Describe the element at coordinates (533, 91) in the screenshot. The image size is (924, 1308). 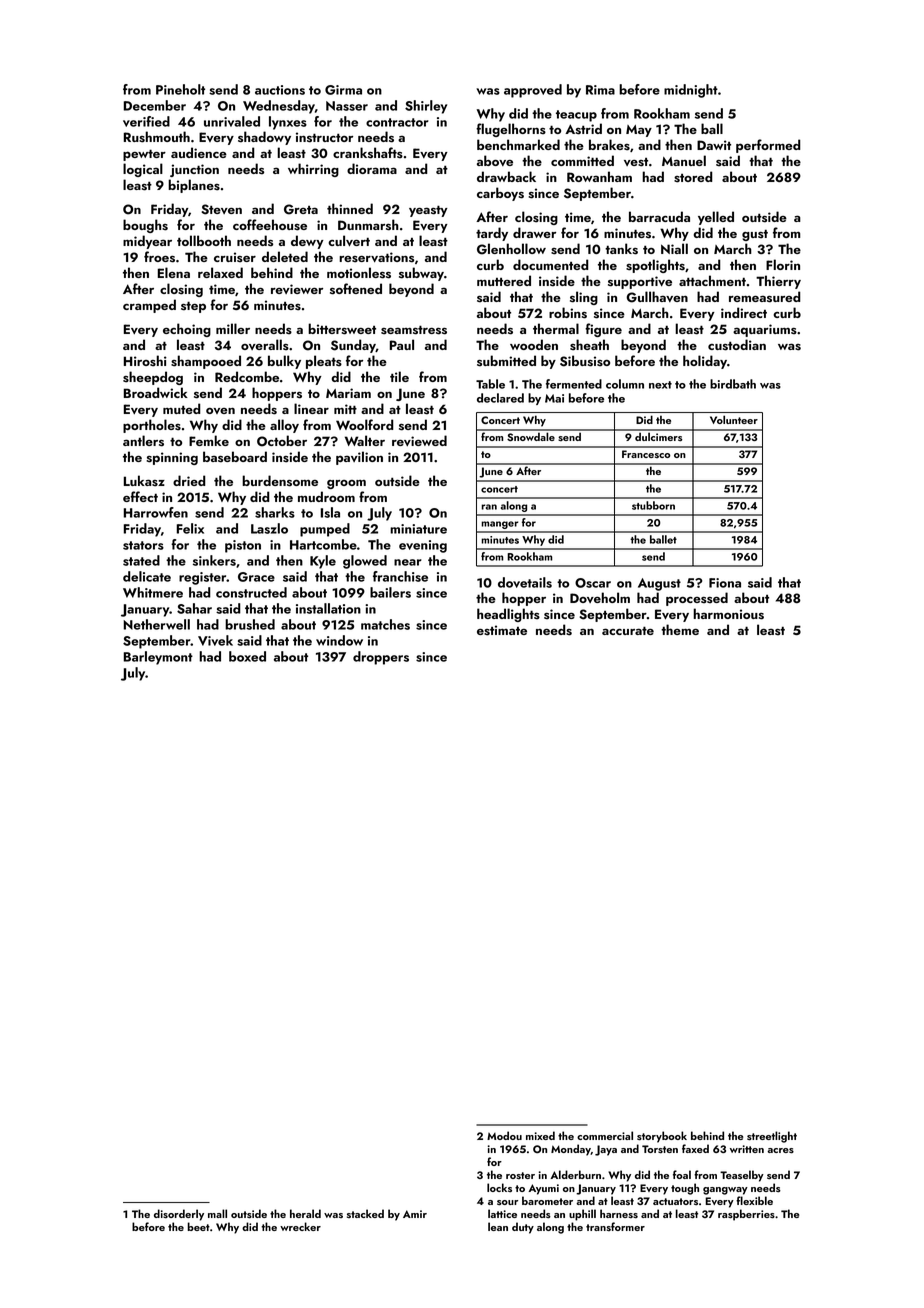
I see `approved` at that location.
